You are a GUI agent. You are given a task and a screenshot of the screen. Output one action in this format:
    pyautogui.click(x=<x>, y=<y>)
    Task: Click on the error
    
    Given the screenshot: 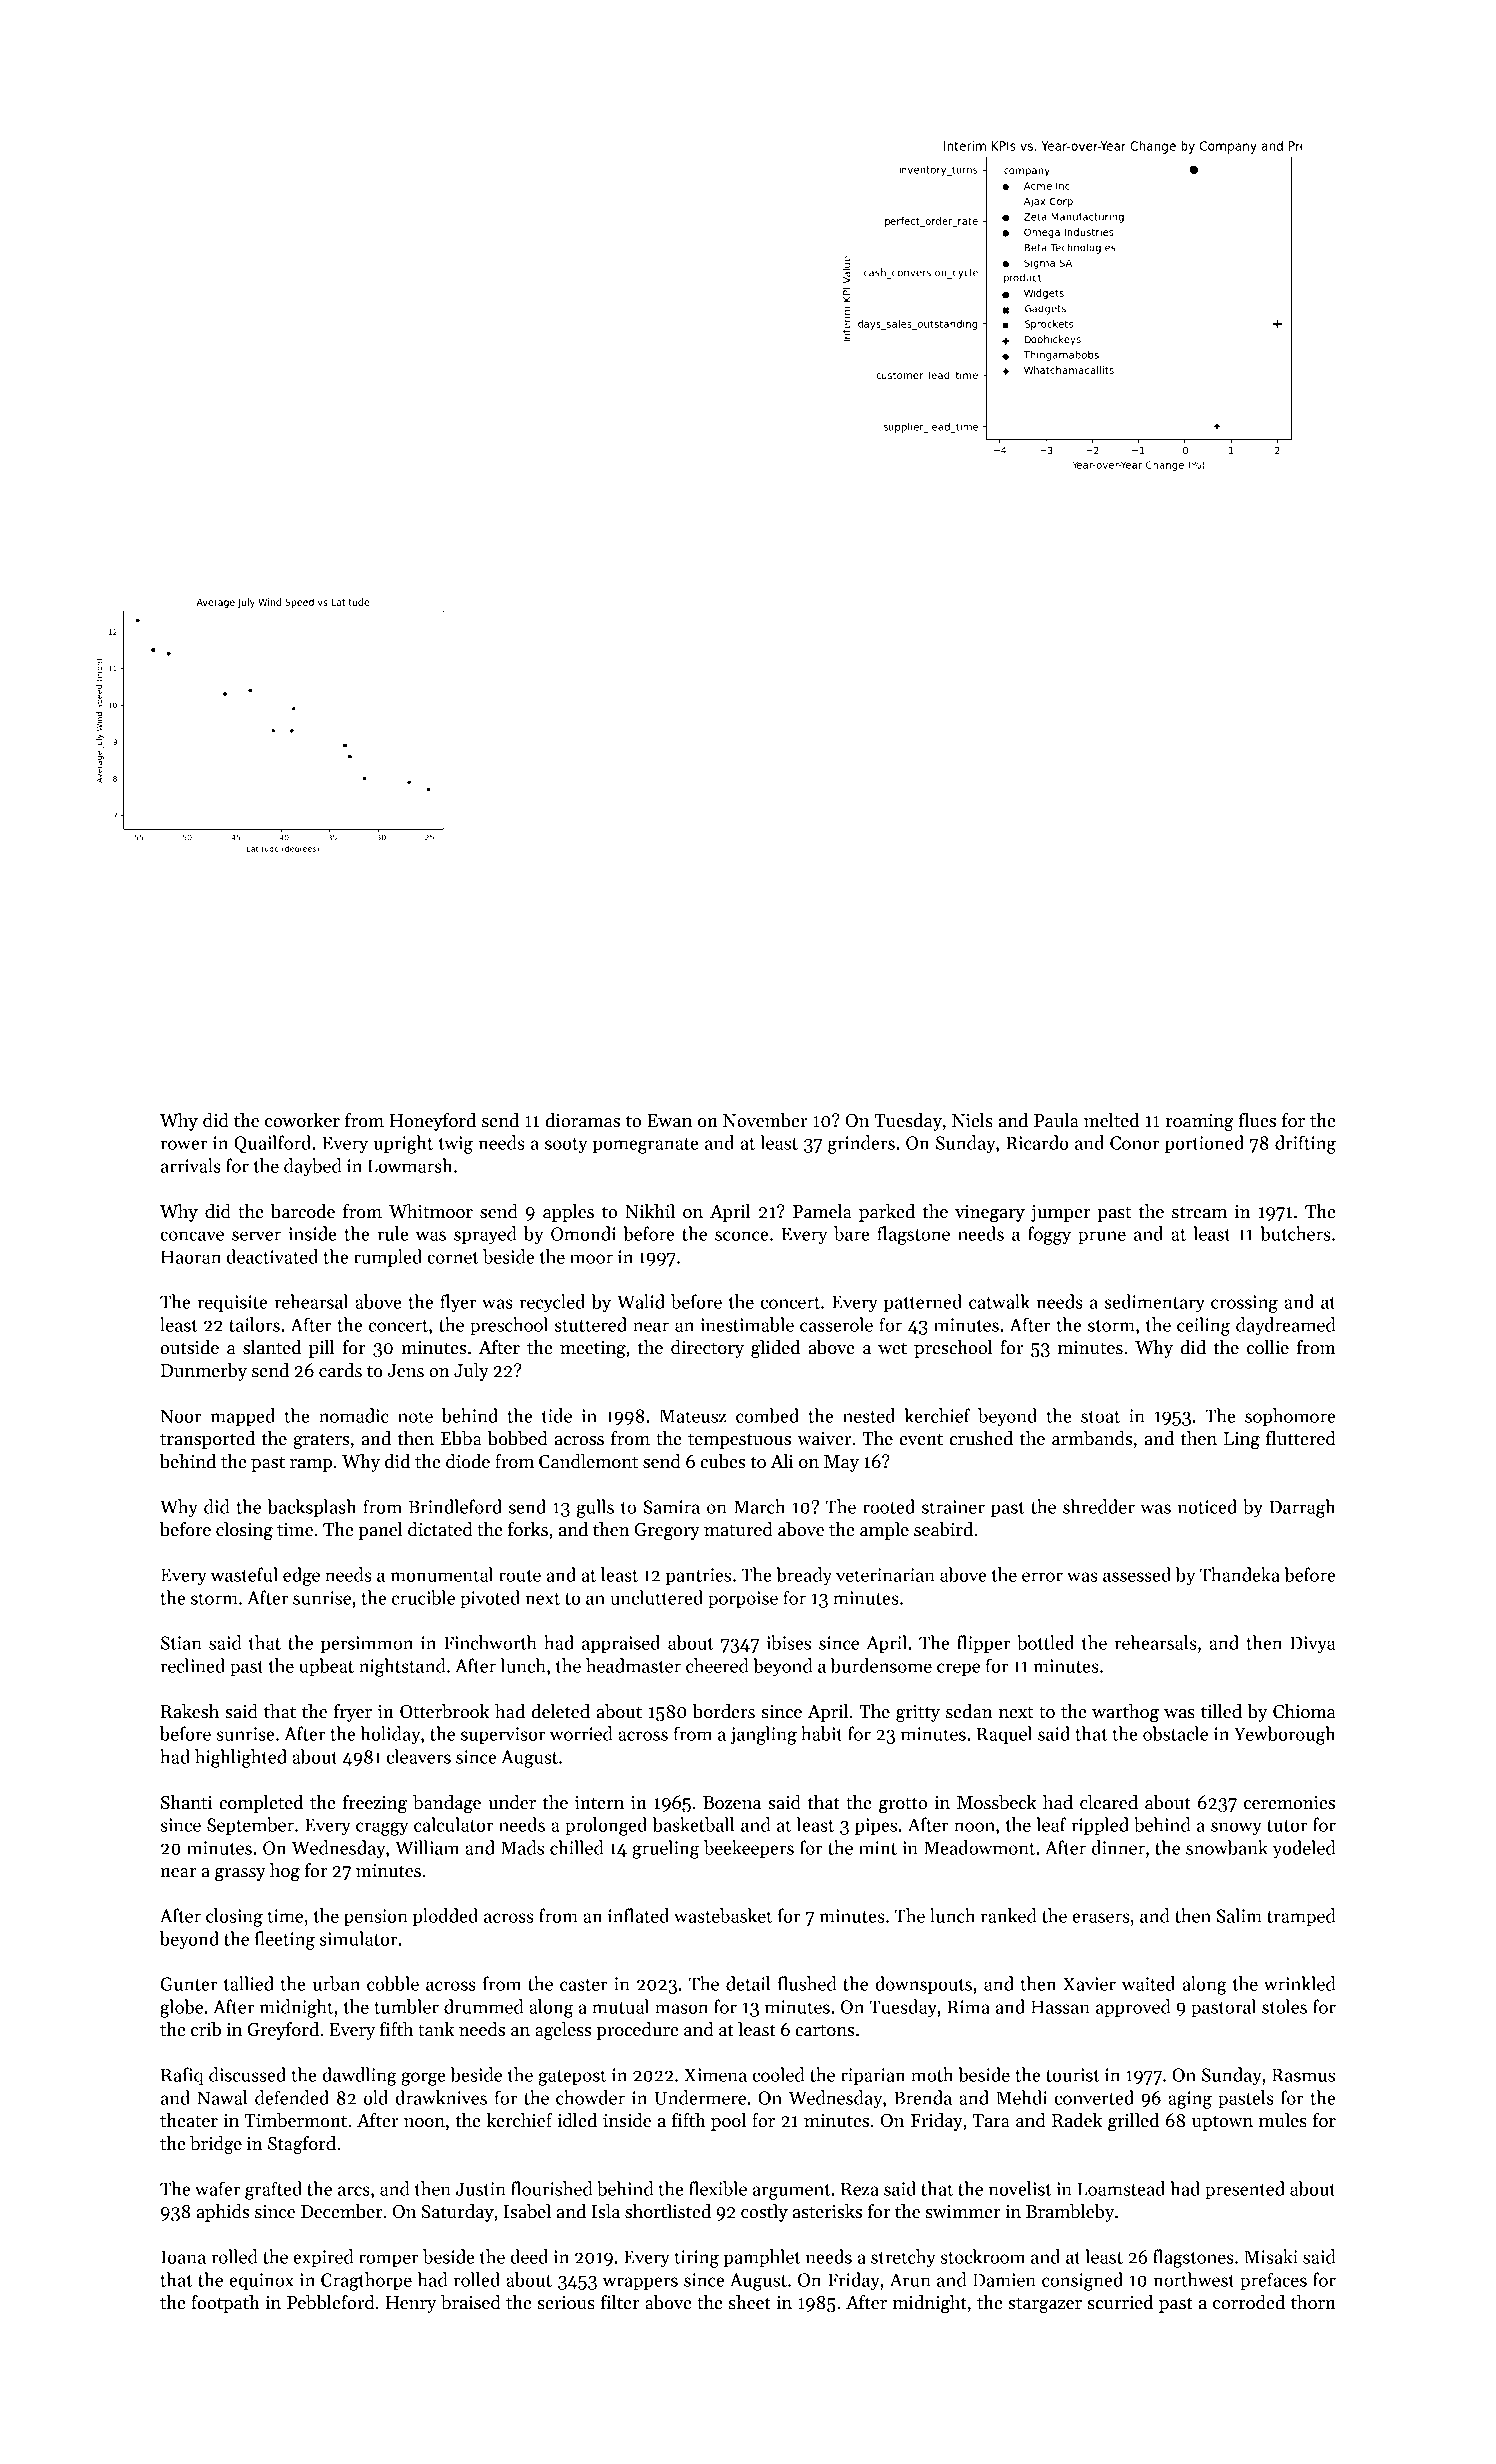 What is the action you would take?
    pyautogui.click(x=1042, y=1577)
